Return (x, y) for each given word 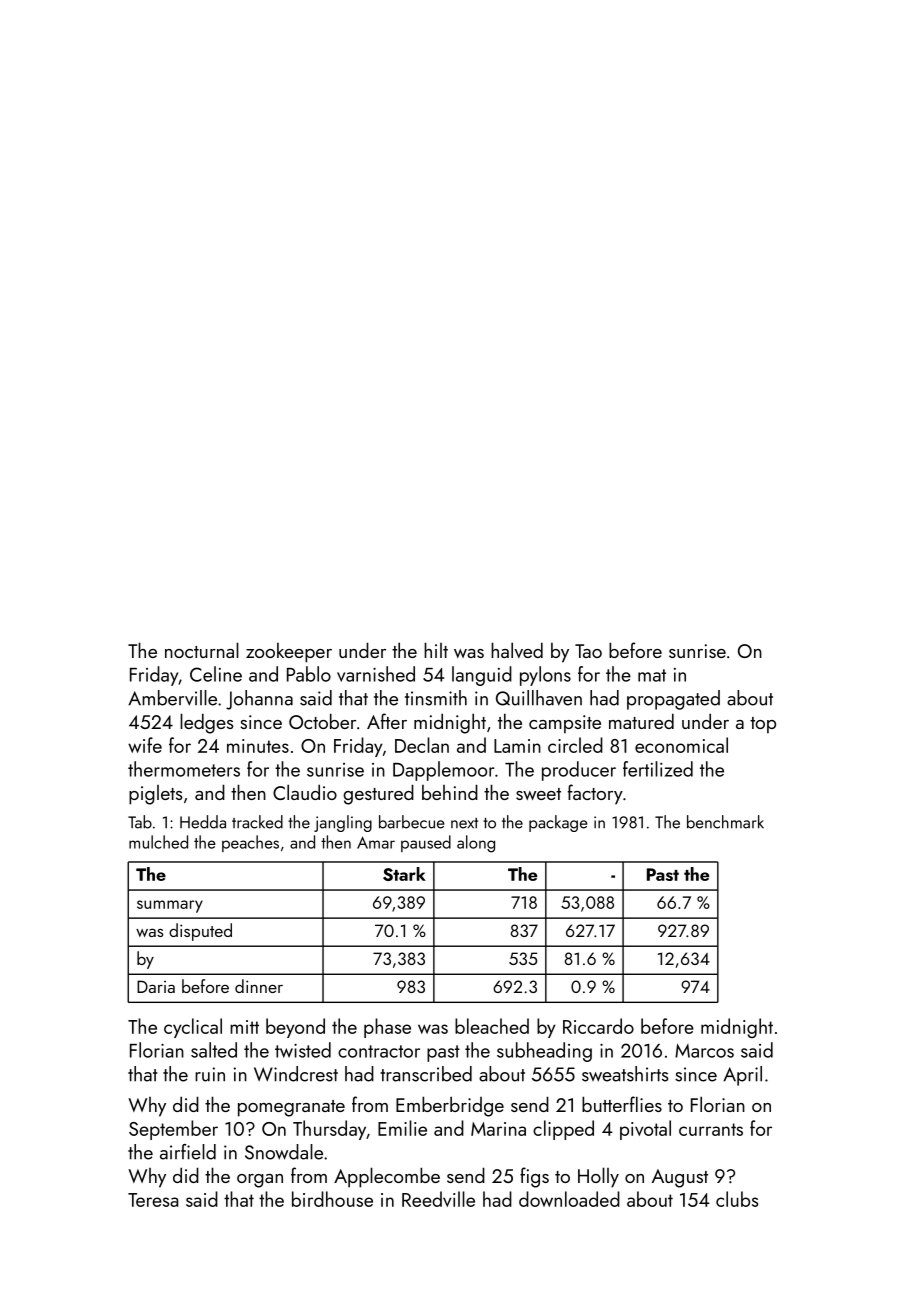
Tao (588, 651)
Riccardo (598, 1026)
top (763, 725)
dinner (259, 986)
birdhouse (332, 1199)
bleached (492, 1026)
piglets (156, 795)
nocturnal (202, 650)
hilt (436, 650)
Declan (422, 745)
